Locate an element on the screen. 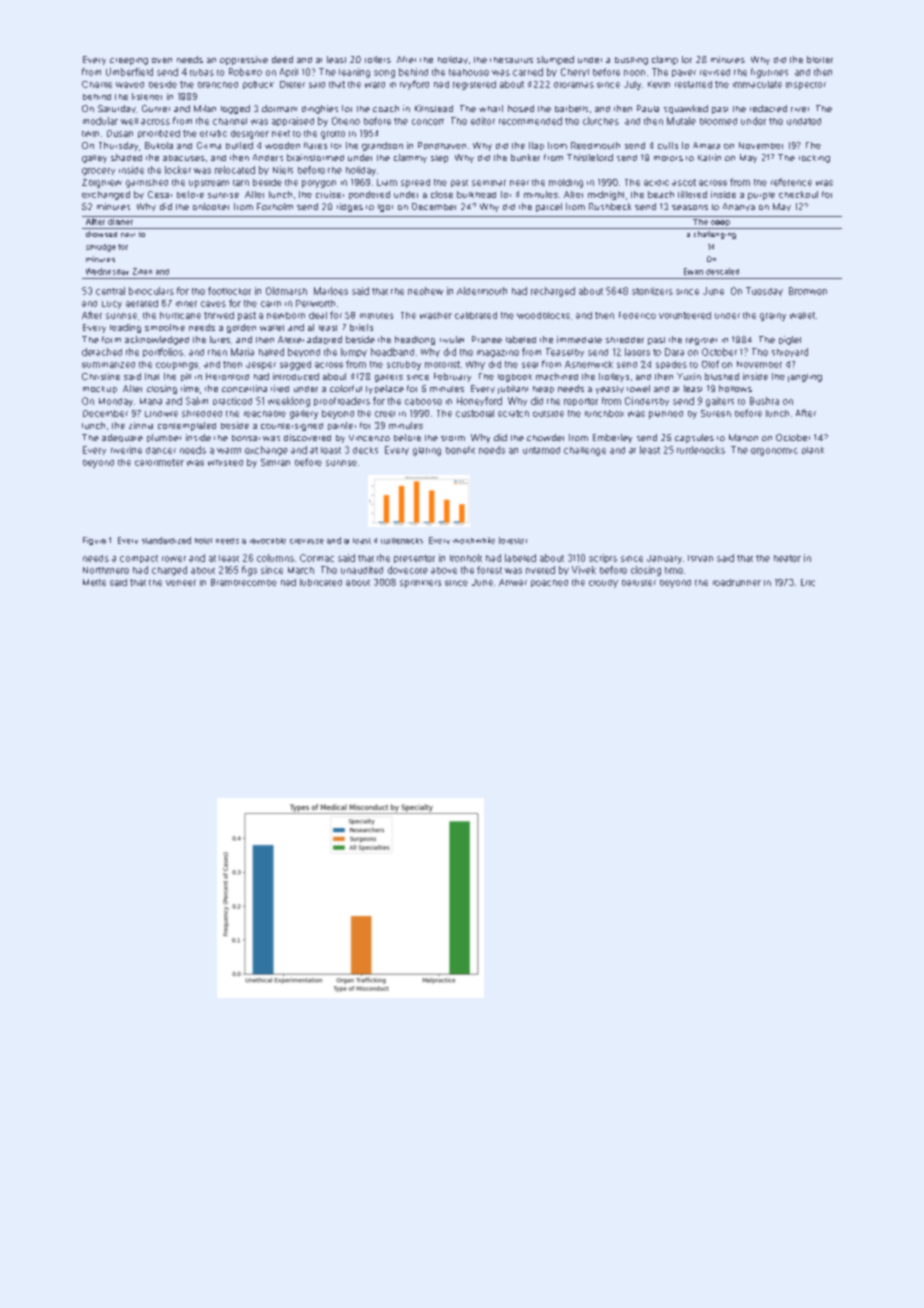 The image size is (924, 1308). Bukola is located at coordinates (159, 145).
